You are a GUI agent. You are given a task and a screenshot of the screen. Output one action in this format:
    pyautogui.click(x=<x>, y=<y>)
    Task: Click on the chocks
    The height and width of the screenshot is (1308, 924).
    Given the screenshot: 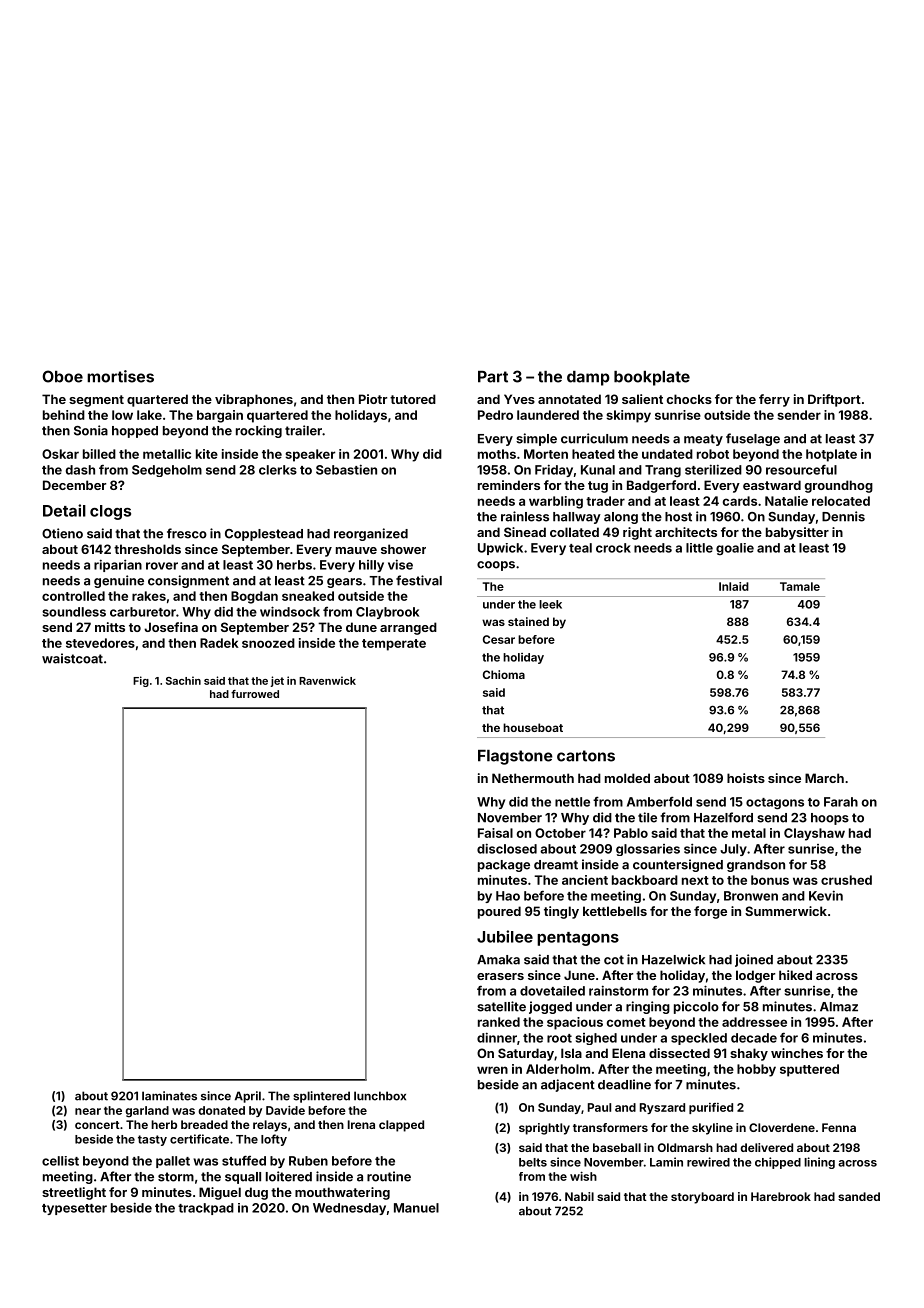 What is the action you would take?
    pyautogui.click(x=689, y=399)
